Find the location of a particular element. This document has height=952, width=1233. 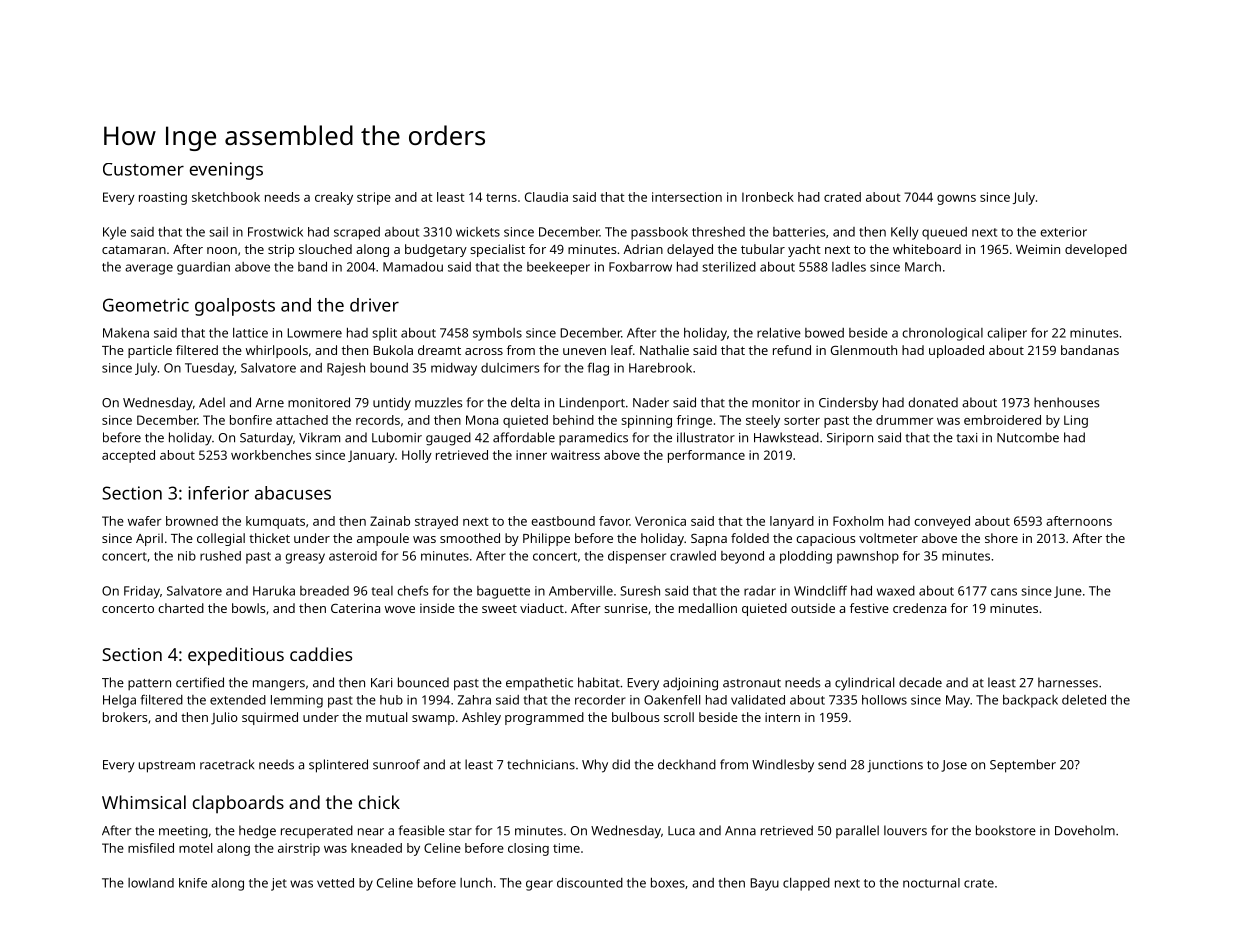

vetted is located at coordinates (335, 883).
